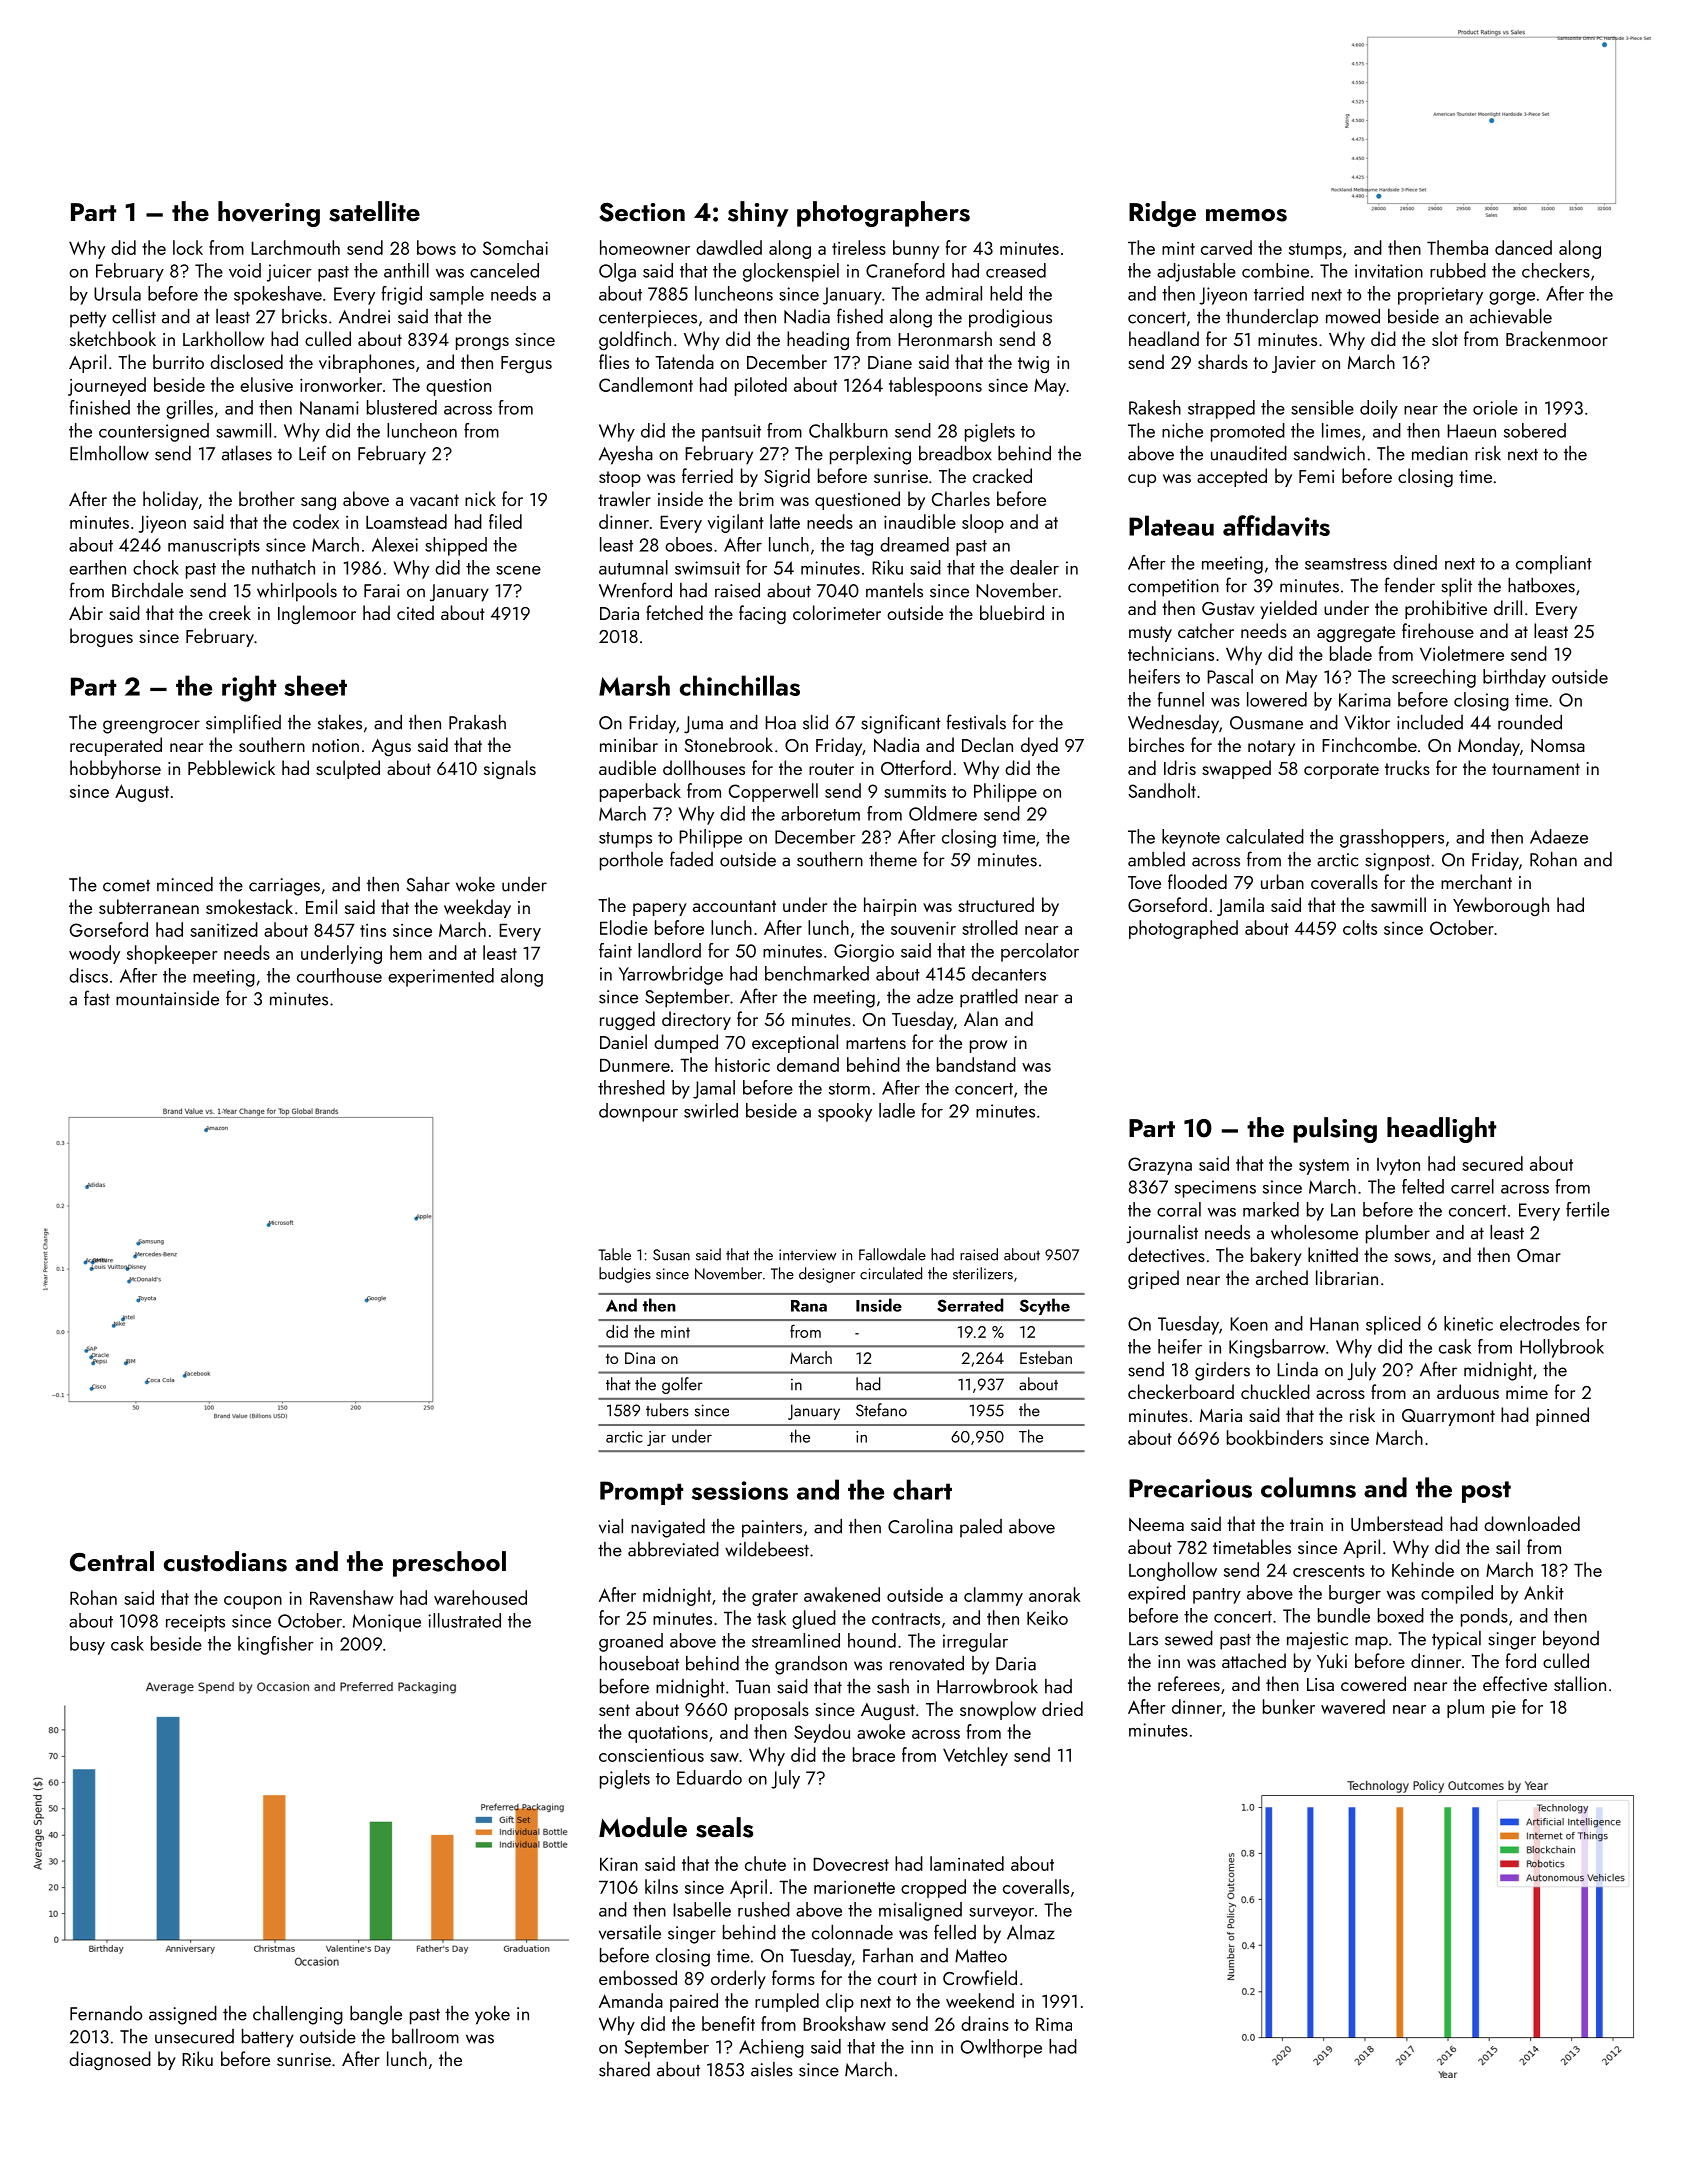  I want to click on experimented, so click(441, 977).
